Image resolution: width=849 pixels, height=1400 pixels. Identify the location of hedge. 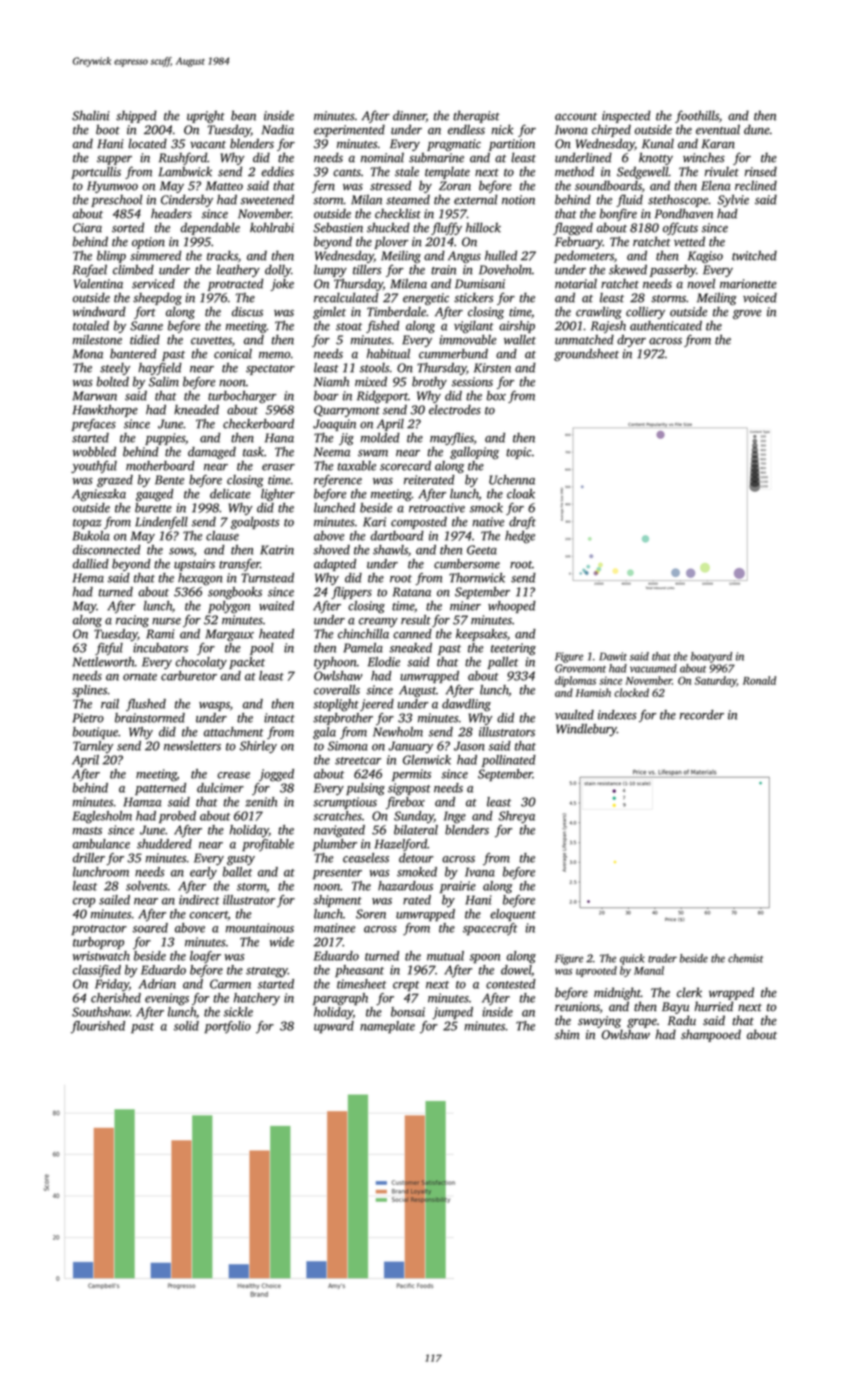
(520, 537).
